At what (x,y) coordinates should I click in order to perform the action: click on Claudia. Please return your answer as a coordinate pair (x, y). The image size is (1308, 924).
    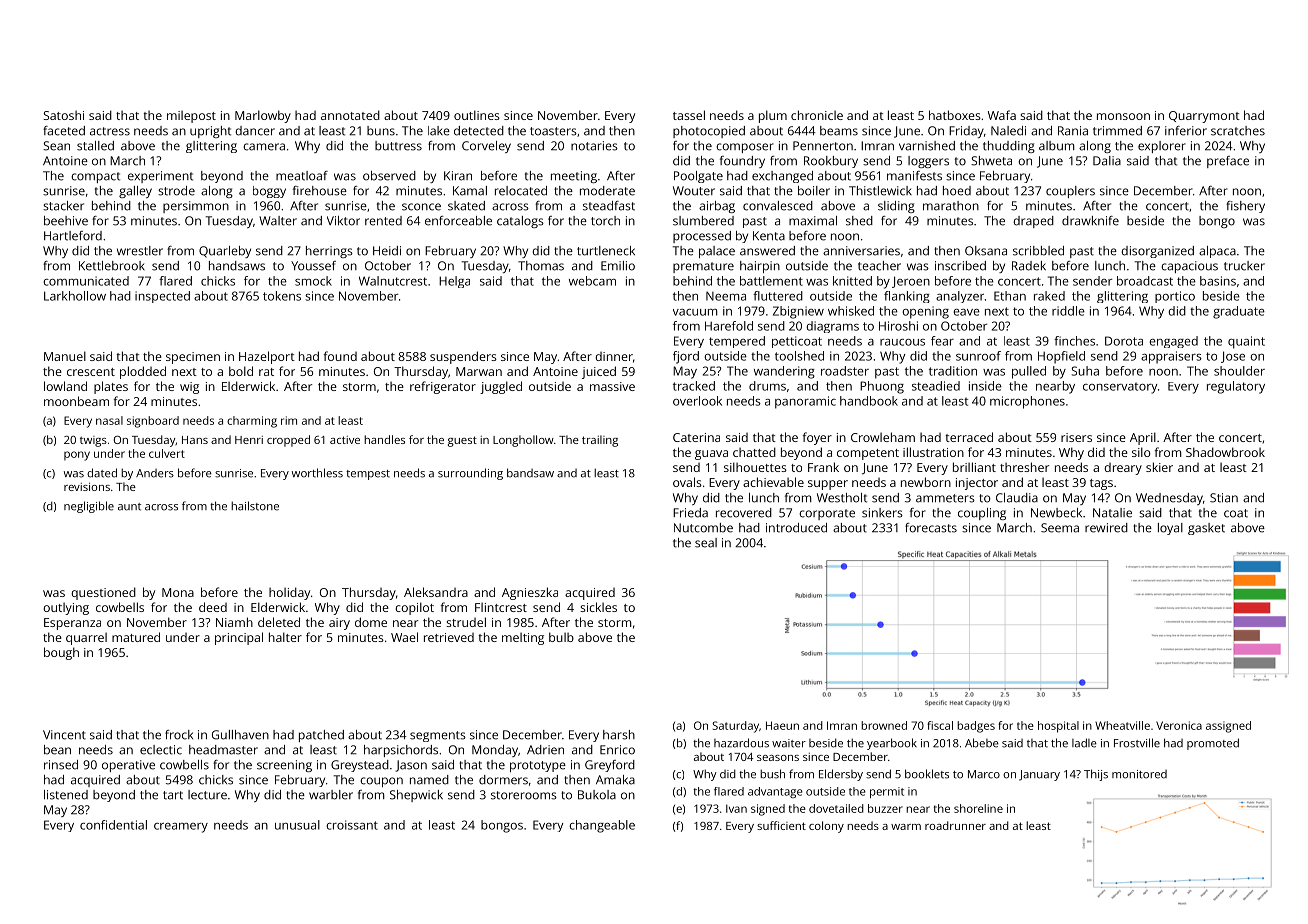
    Looking at the image, I should click on (1017, 498).
